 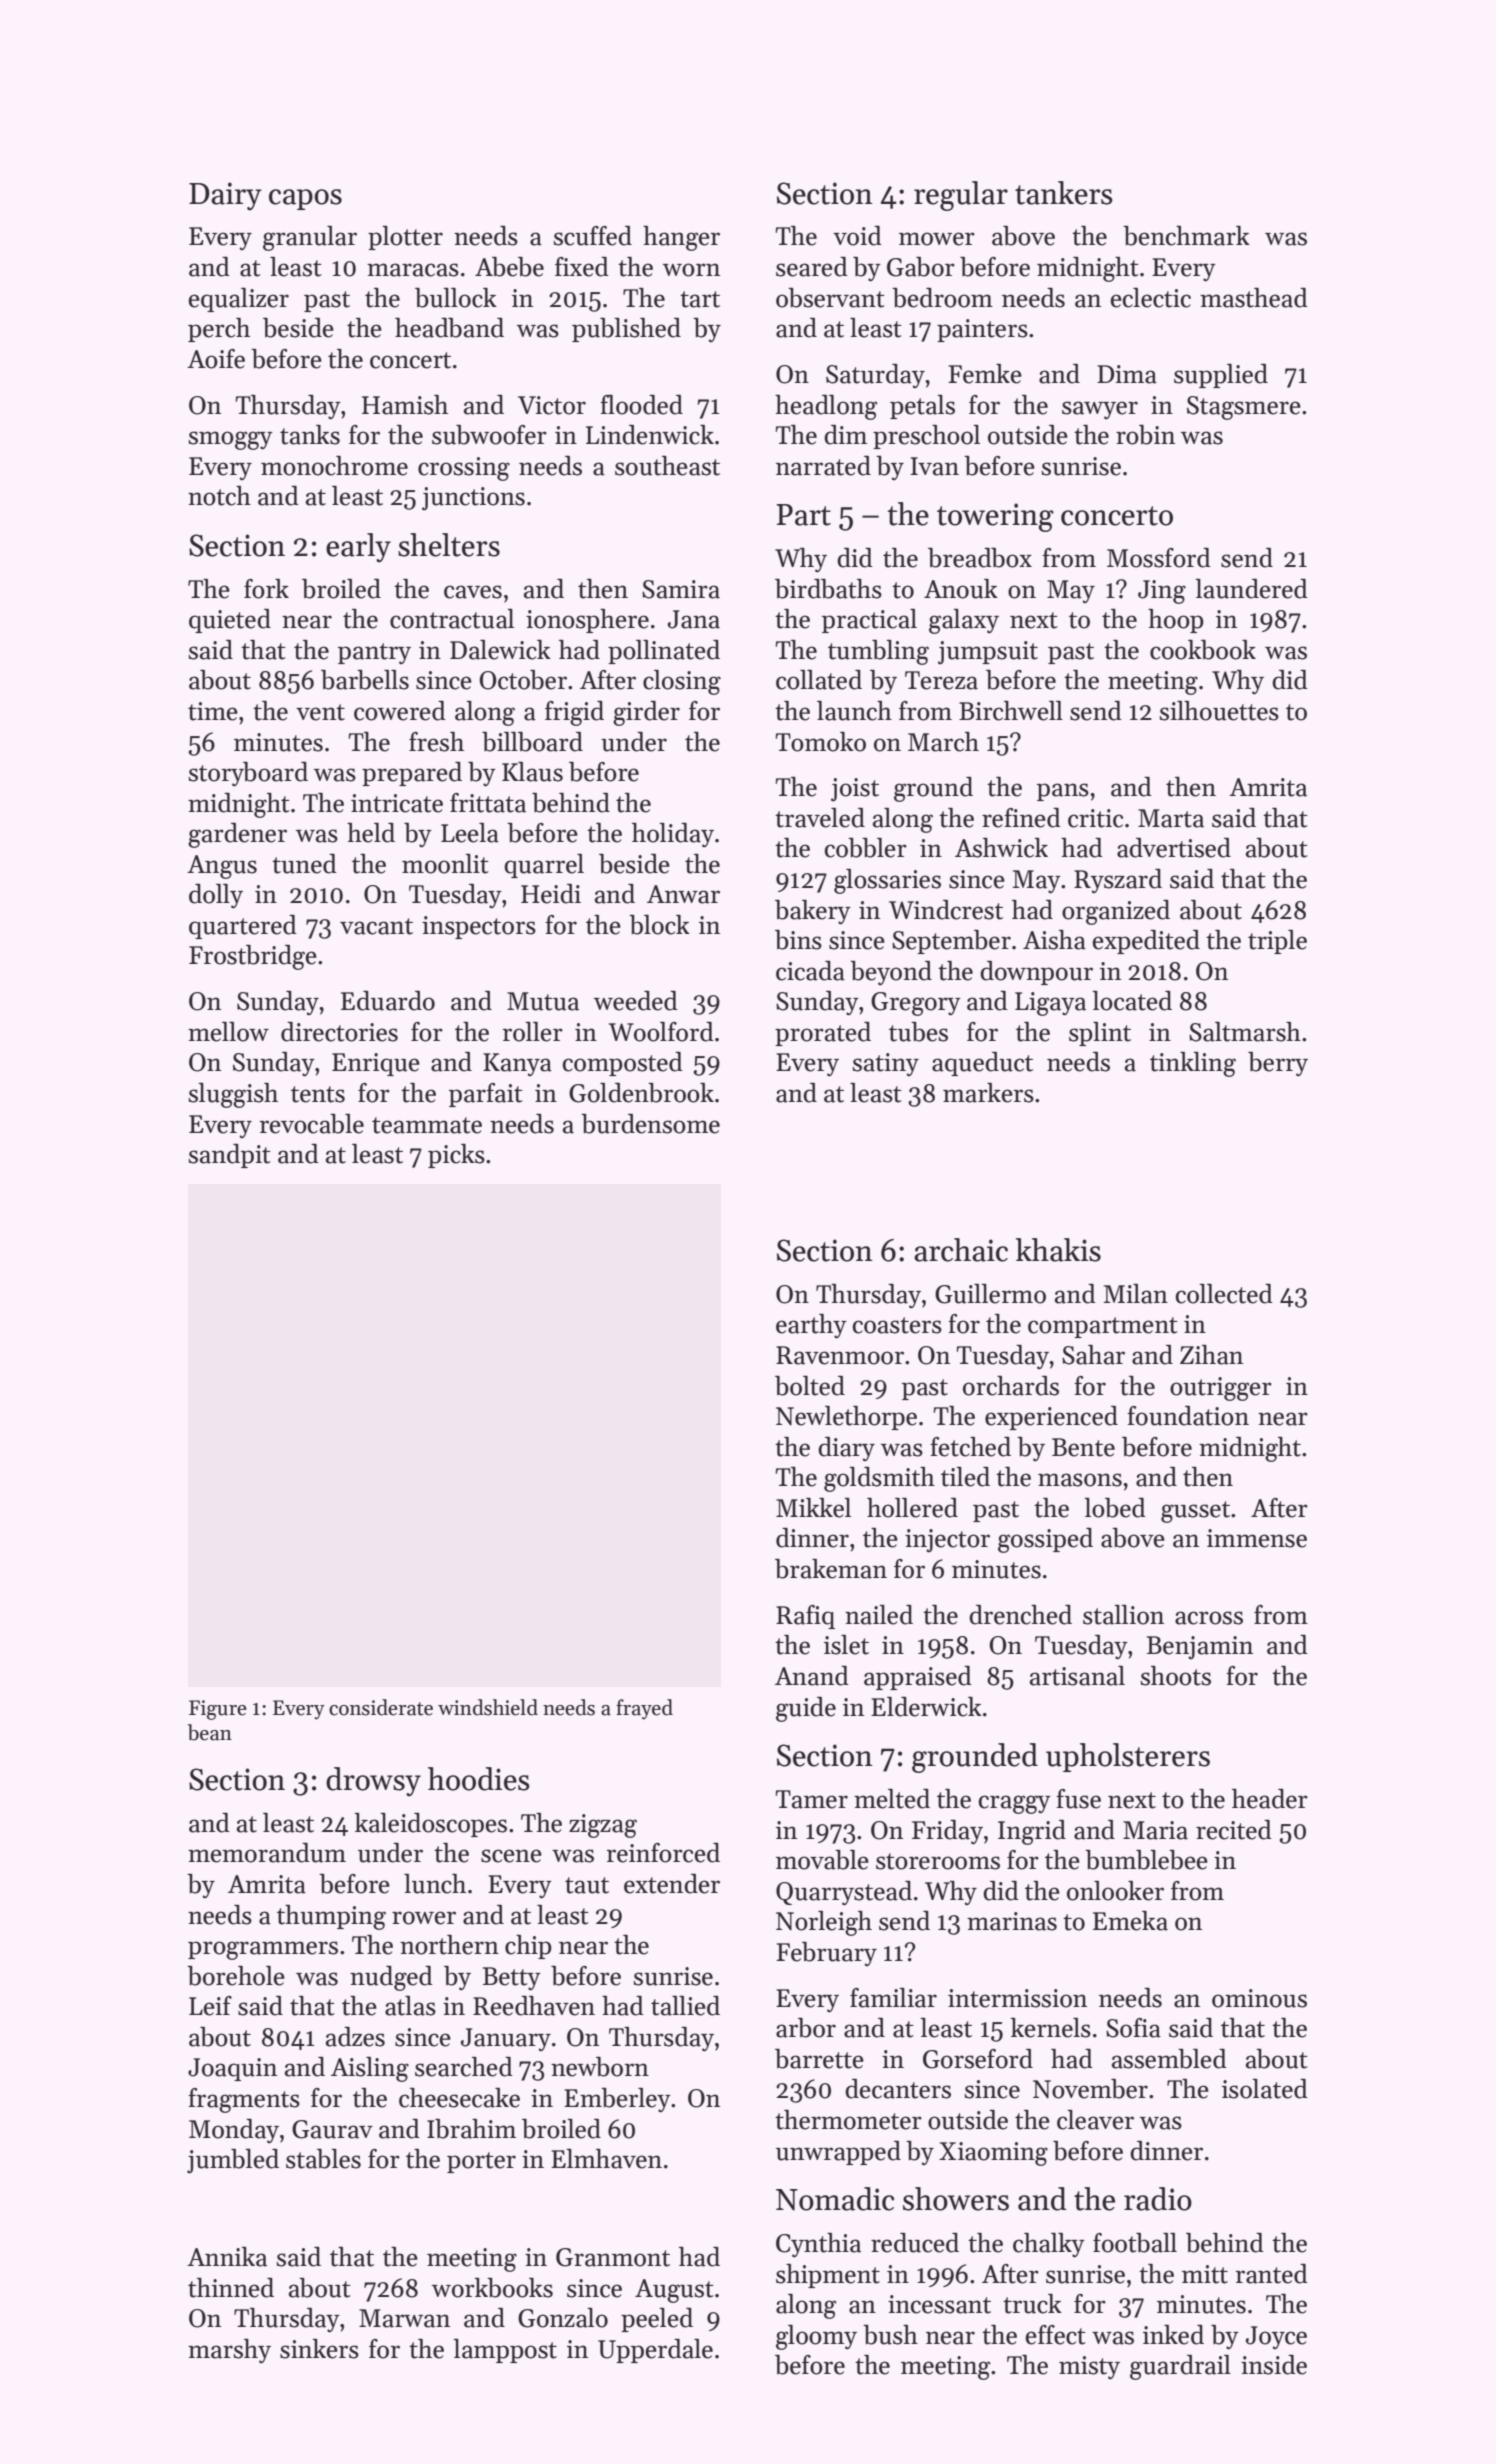 I want to click on Elmhaven, so click(x=606, y=2159).
